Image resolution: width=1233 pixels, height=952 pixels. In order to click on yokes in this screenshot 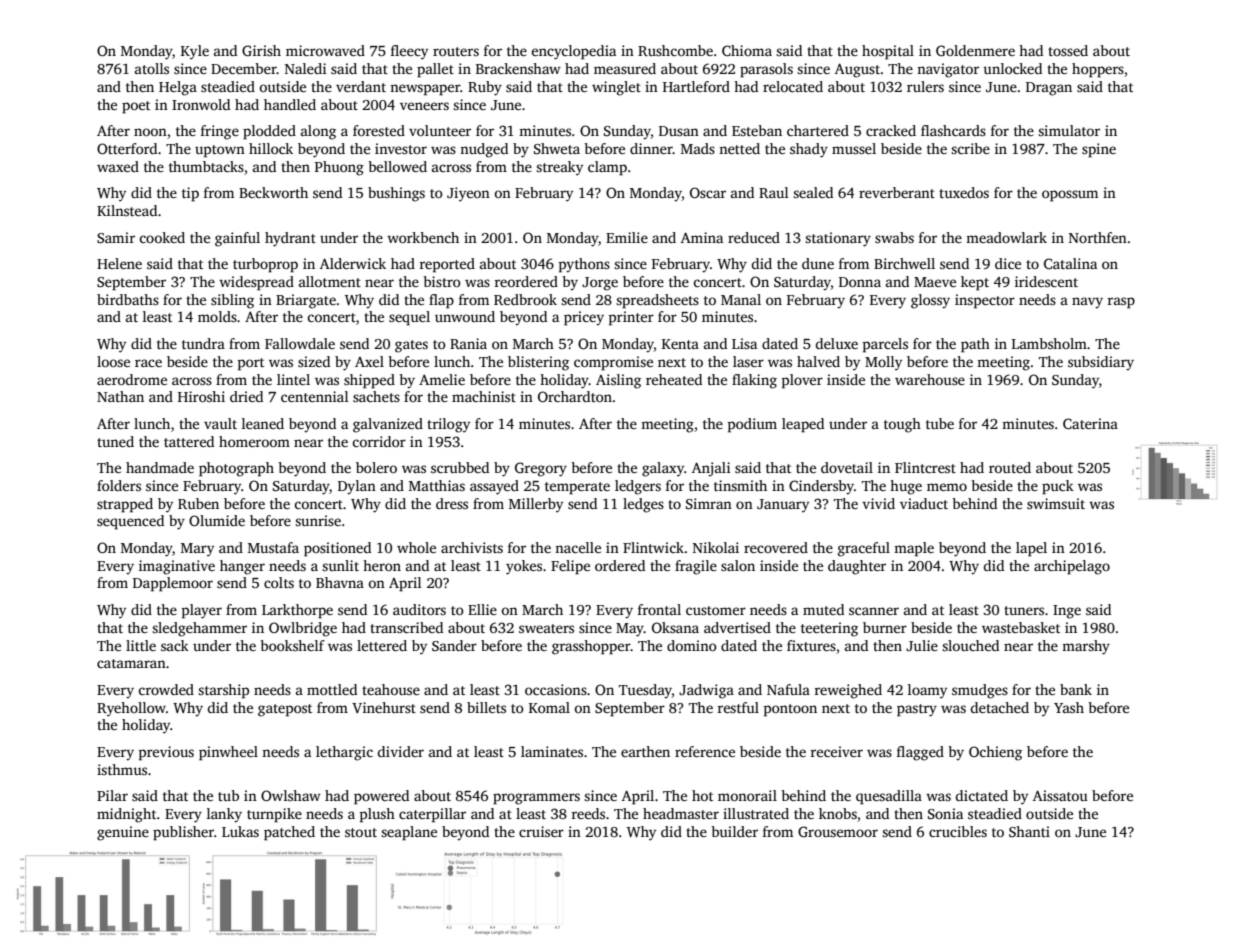, I will do `click(524, 567)`.
